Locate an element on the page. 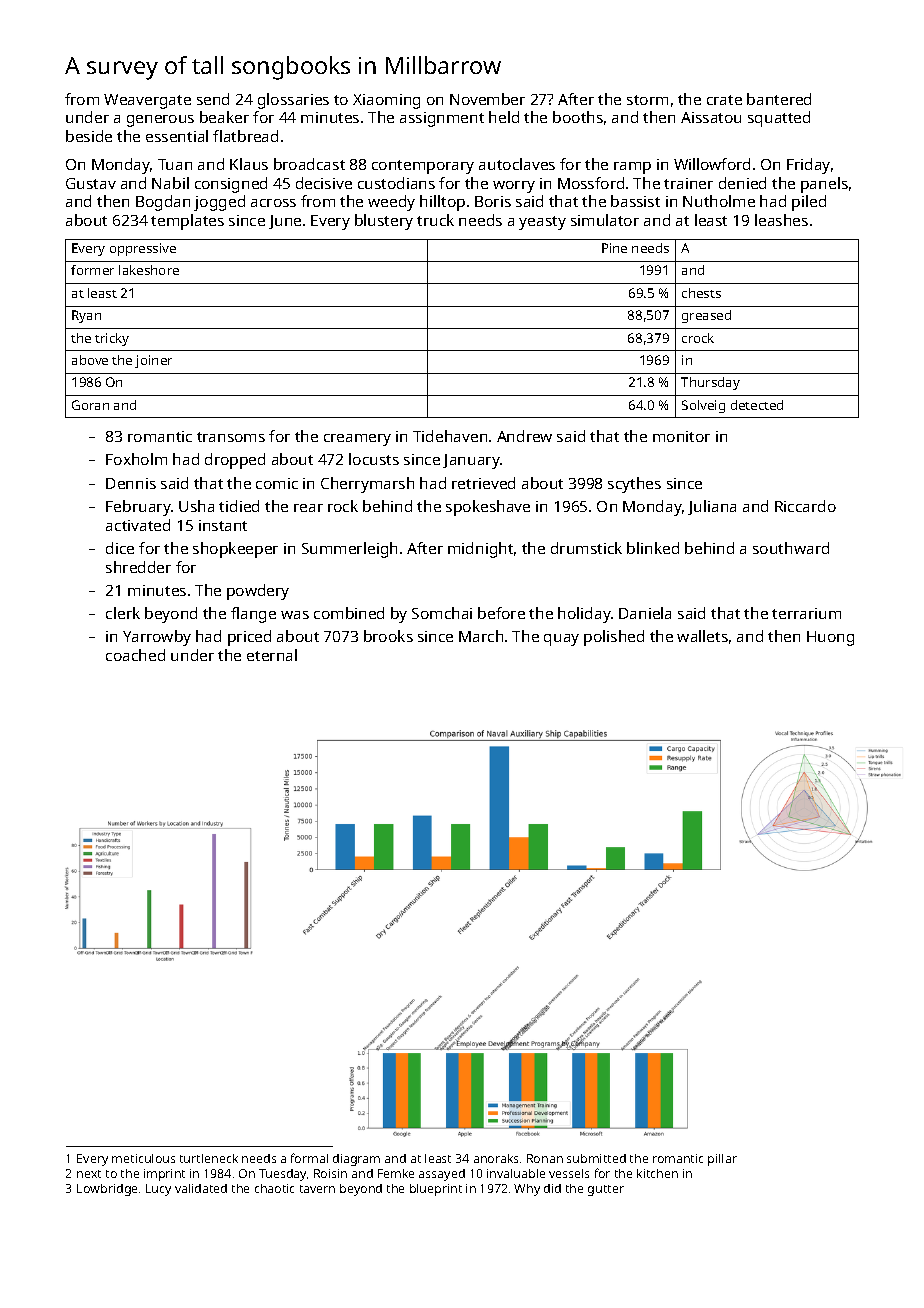  dropped is located at coordinates (235, 461).
